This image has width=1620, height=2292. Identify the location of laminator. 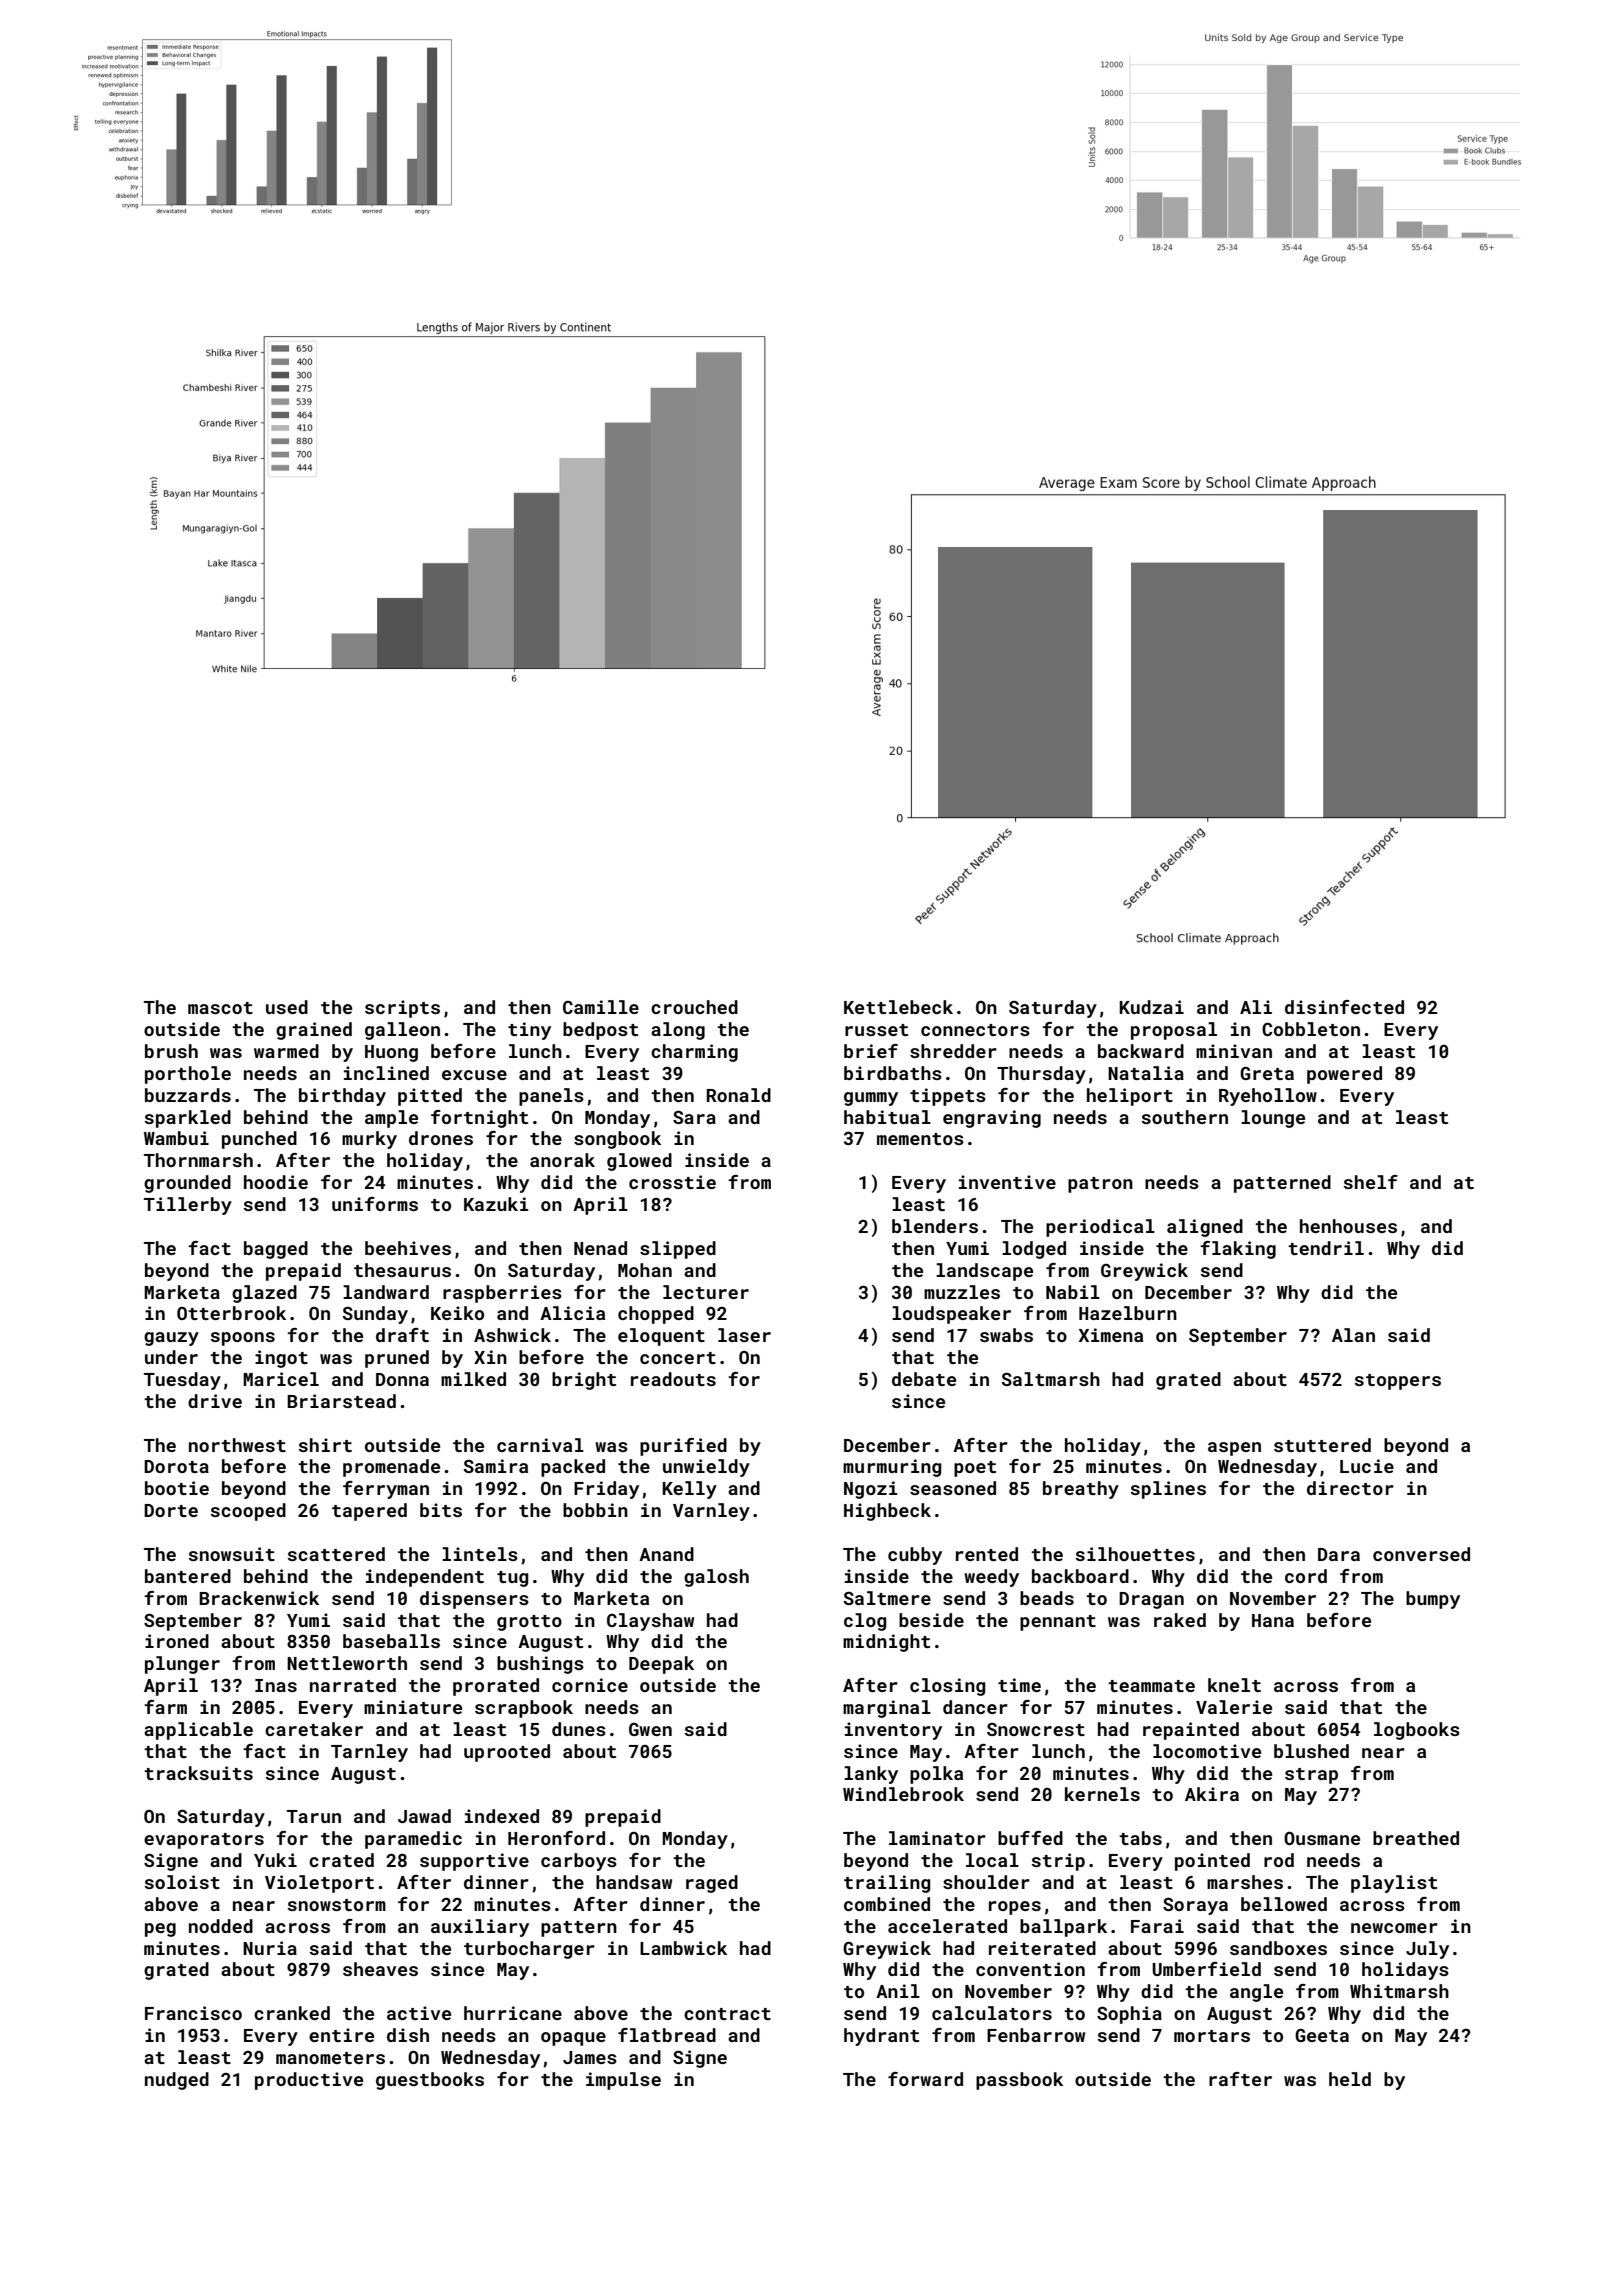
(937, 1838).
